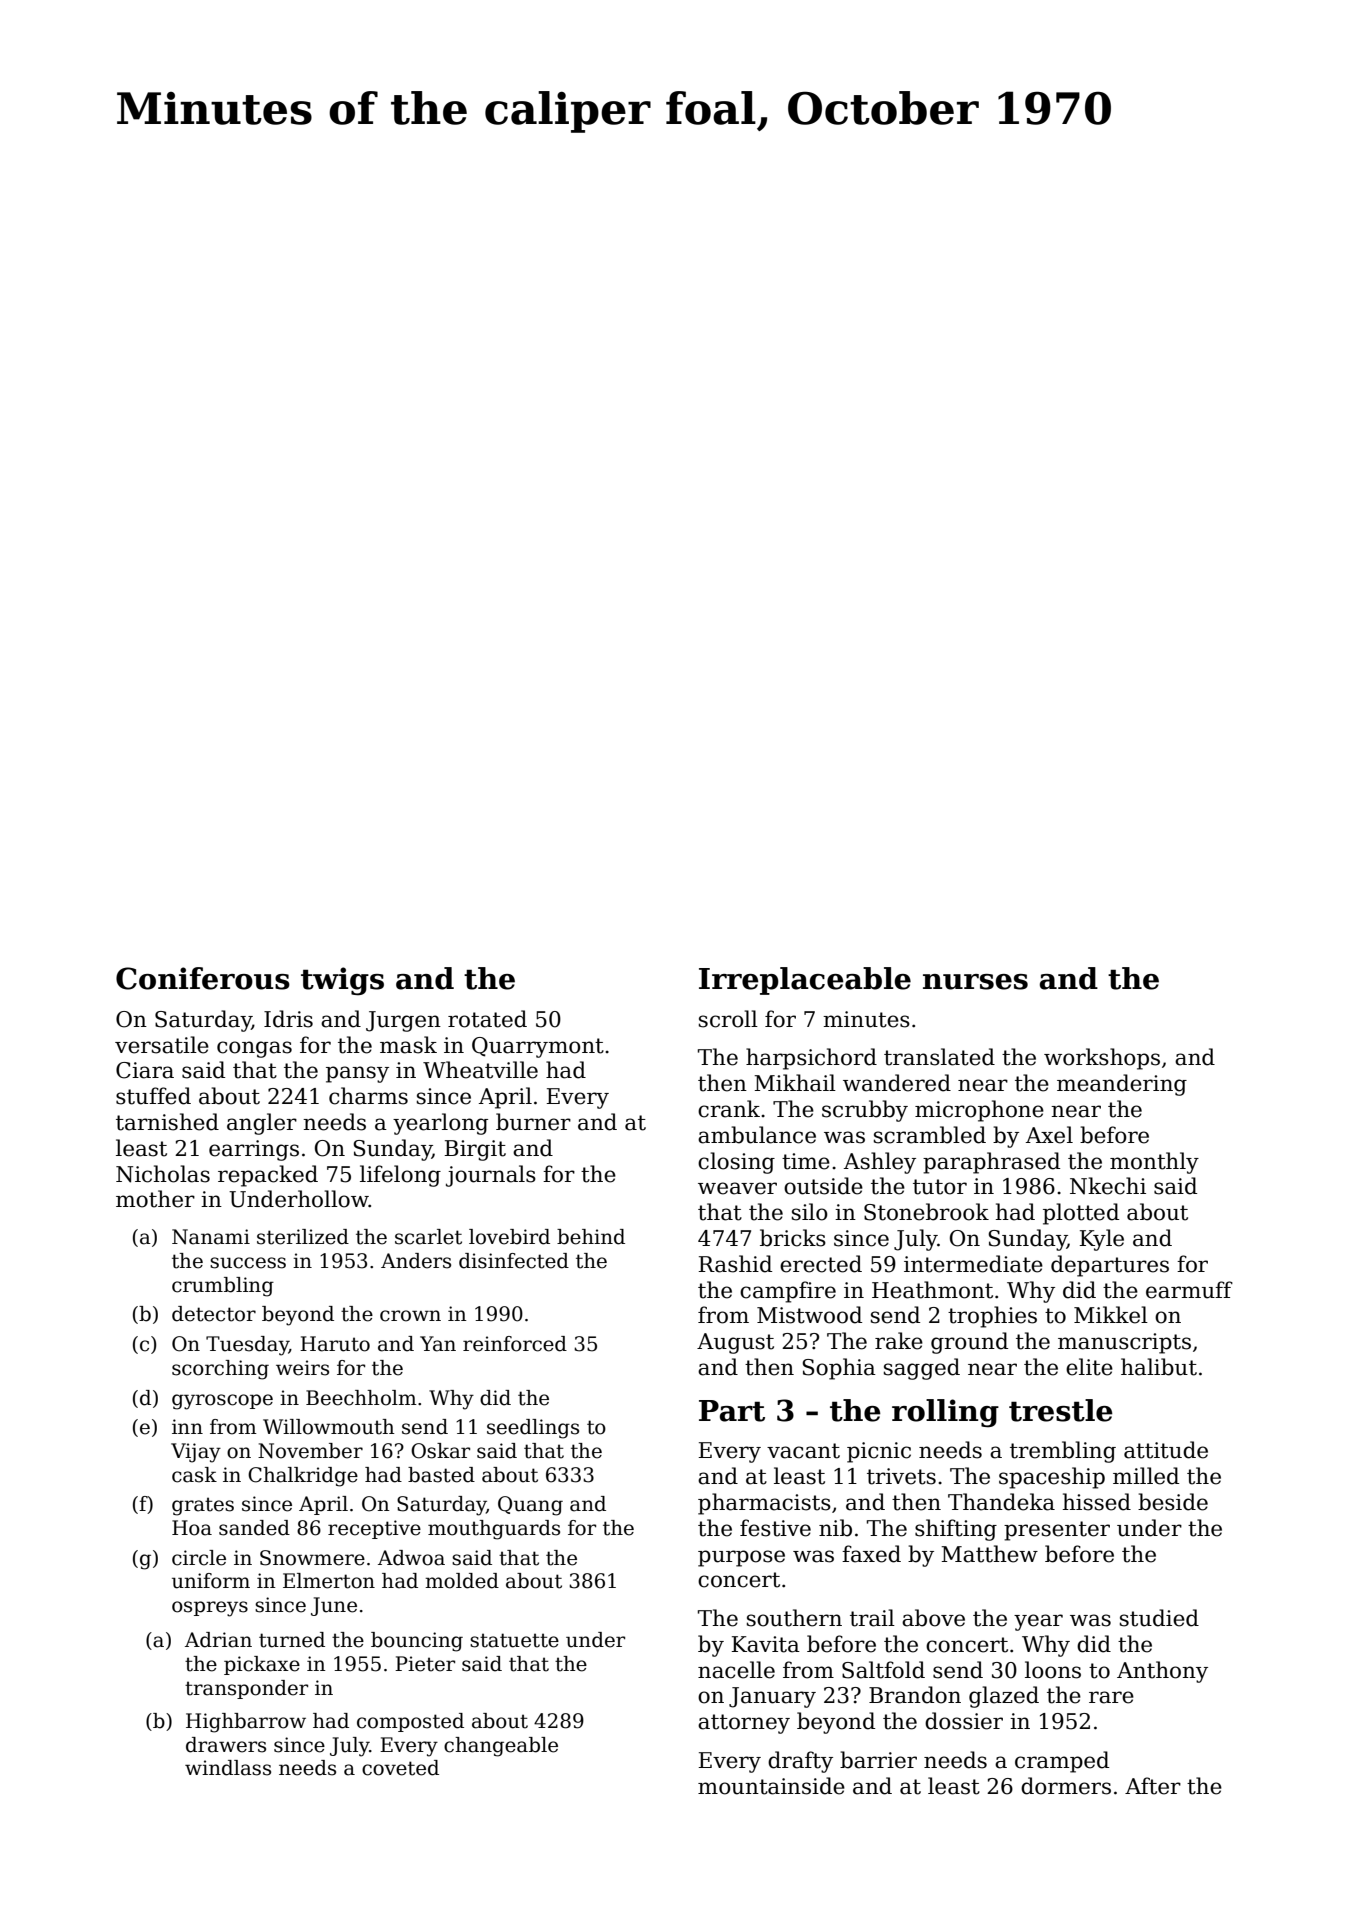 This screenshot has width=1347, height=1905. I want to click on August, so click(735, 1343).
